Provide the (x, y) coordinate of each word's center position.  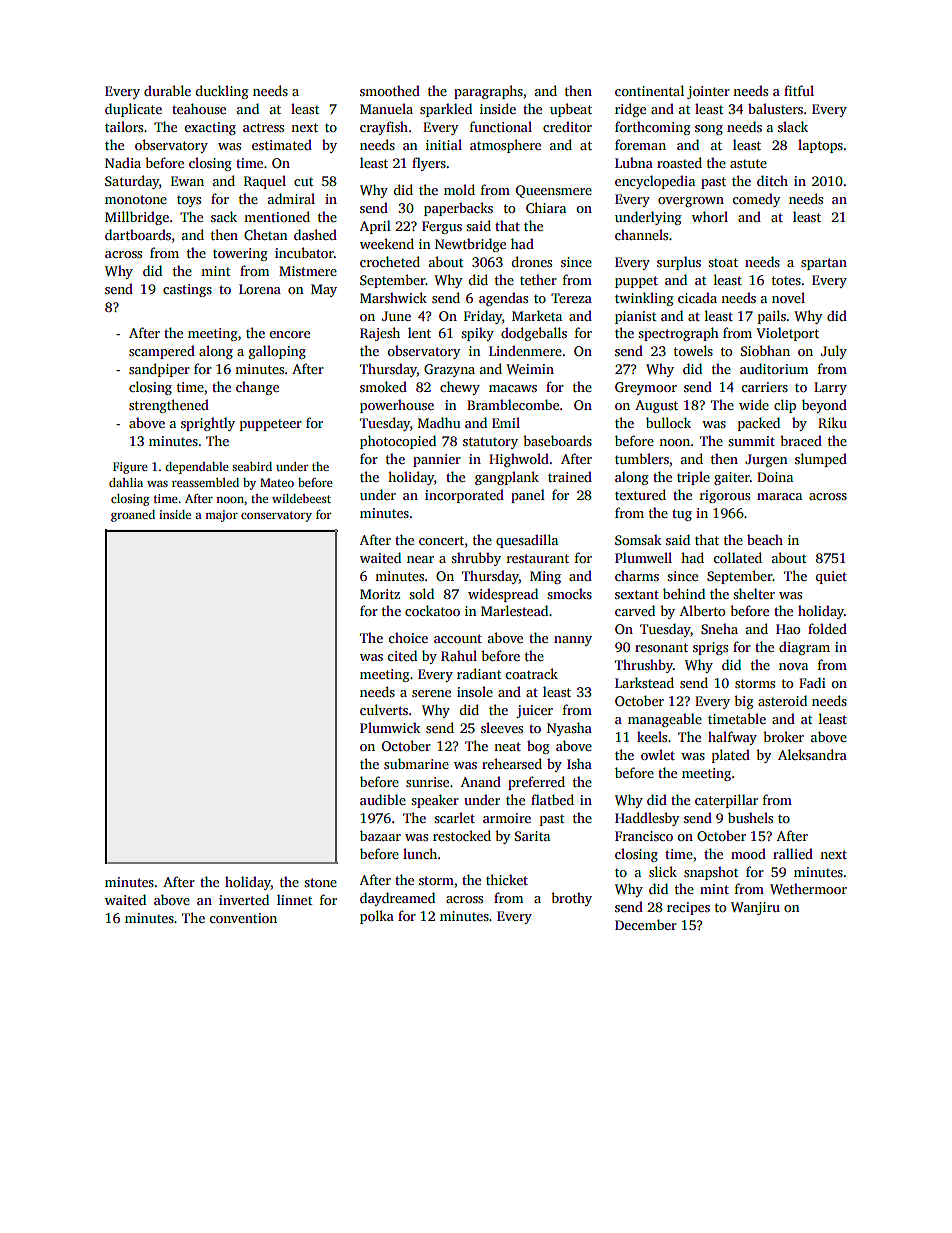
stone (320, 882)
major (221, 516)
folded (827, 628)
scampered (162, 352)
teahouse (199, 108)
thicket (507, 879)
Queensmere (554, 191)
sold (421, 593)
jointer (708, 92)
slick (663, 871)
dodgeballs (534, 334)
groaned (133, 516)
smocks (569, 593)
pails (772, 317)
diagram (804, 648)
